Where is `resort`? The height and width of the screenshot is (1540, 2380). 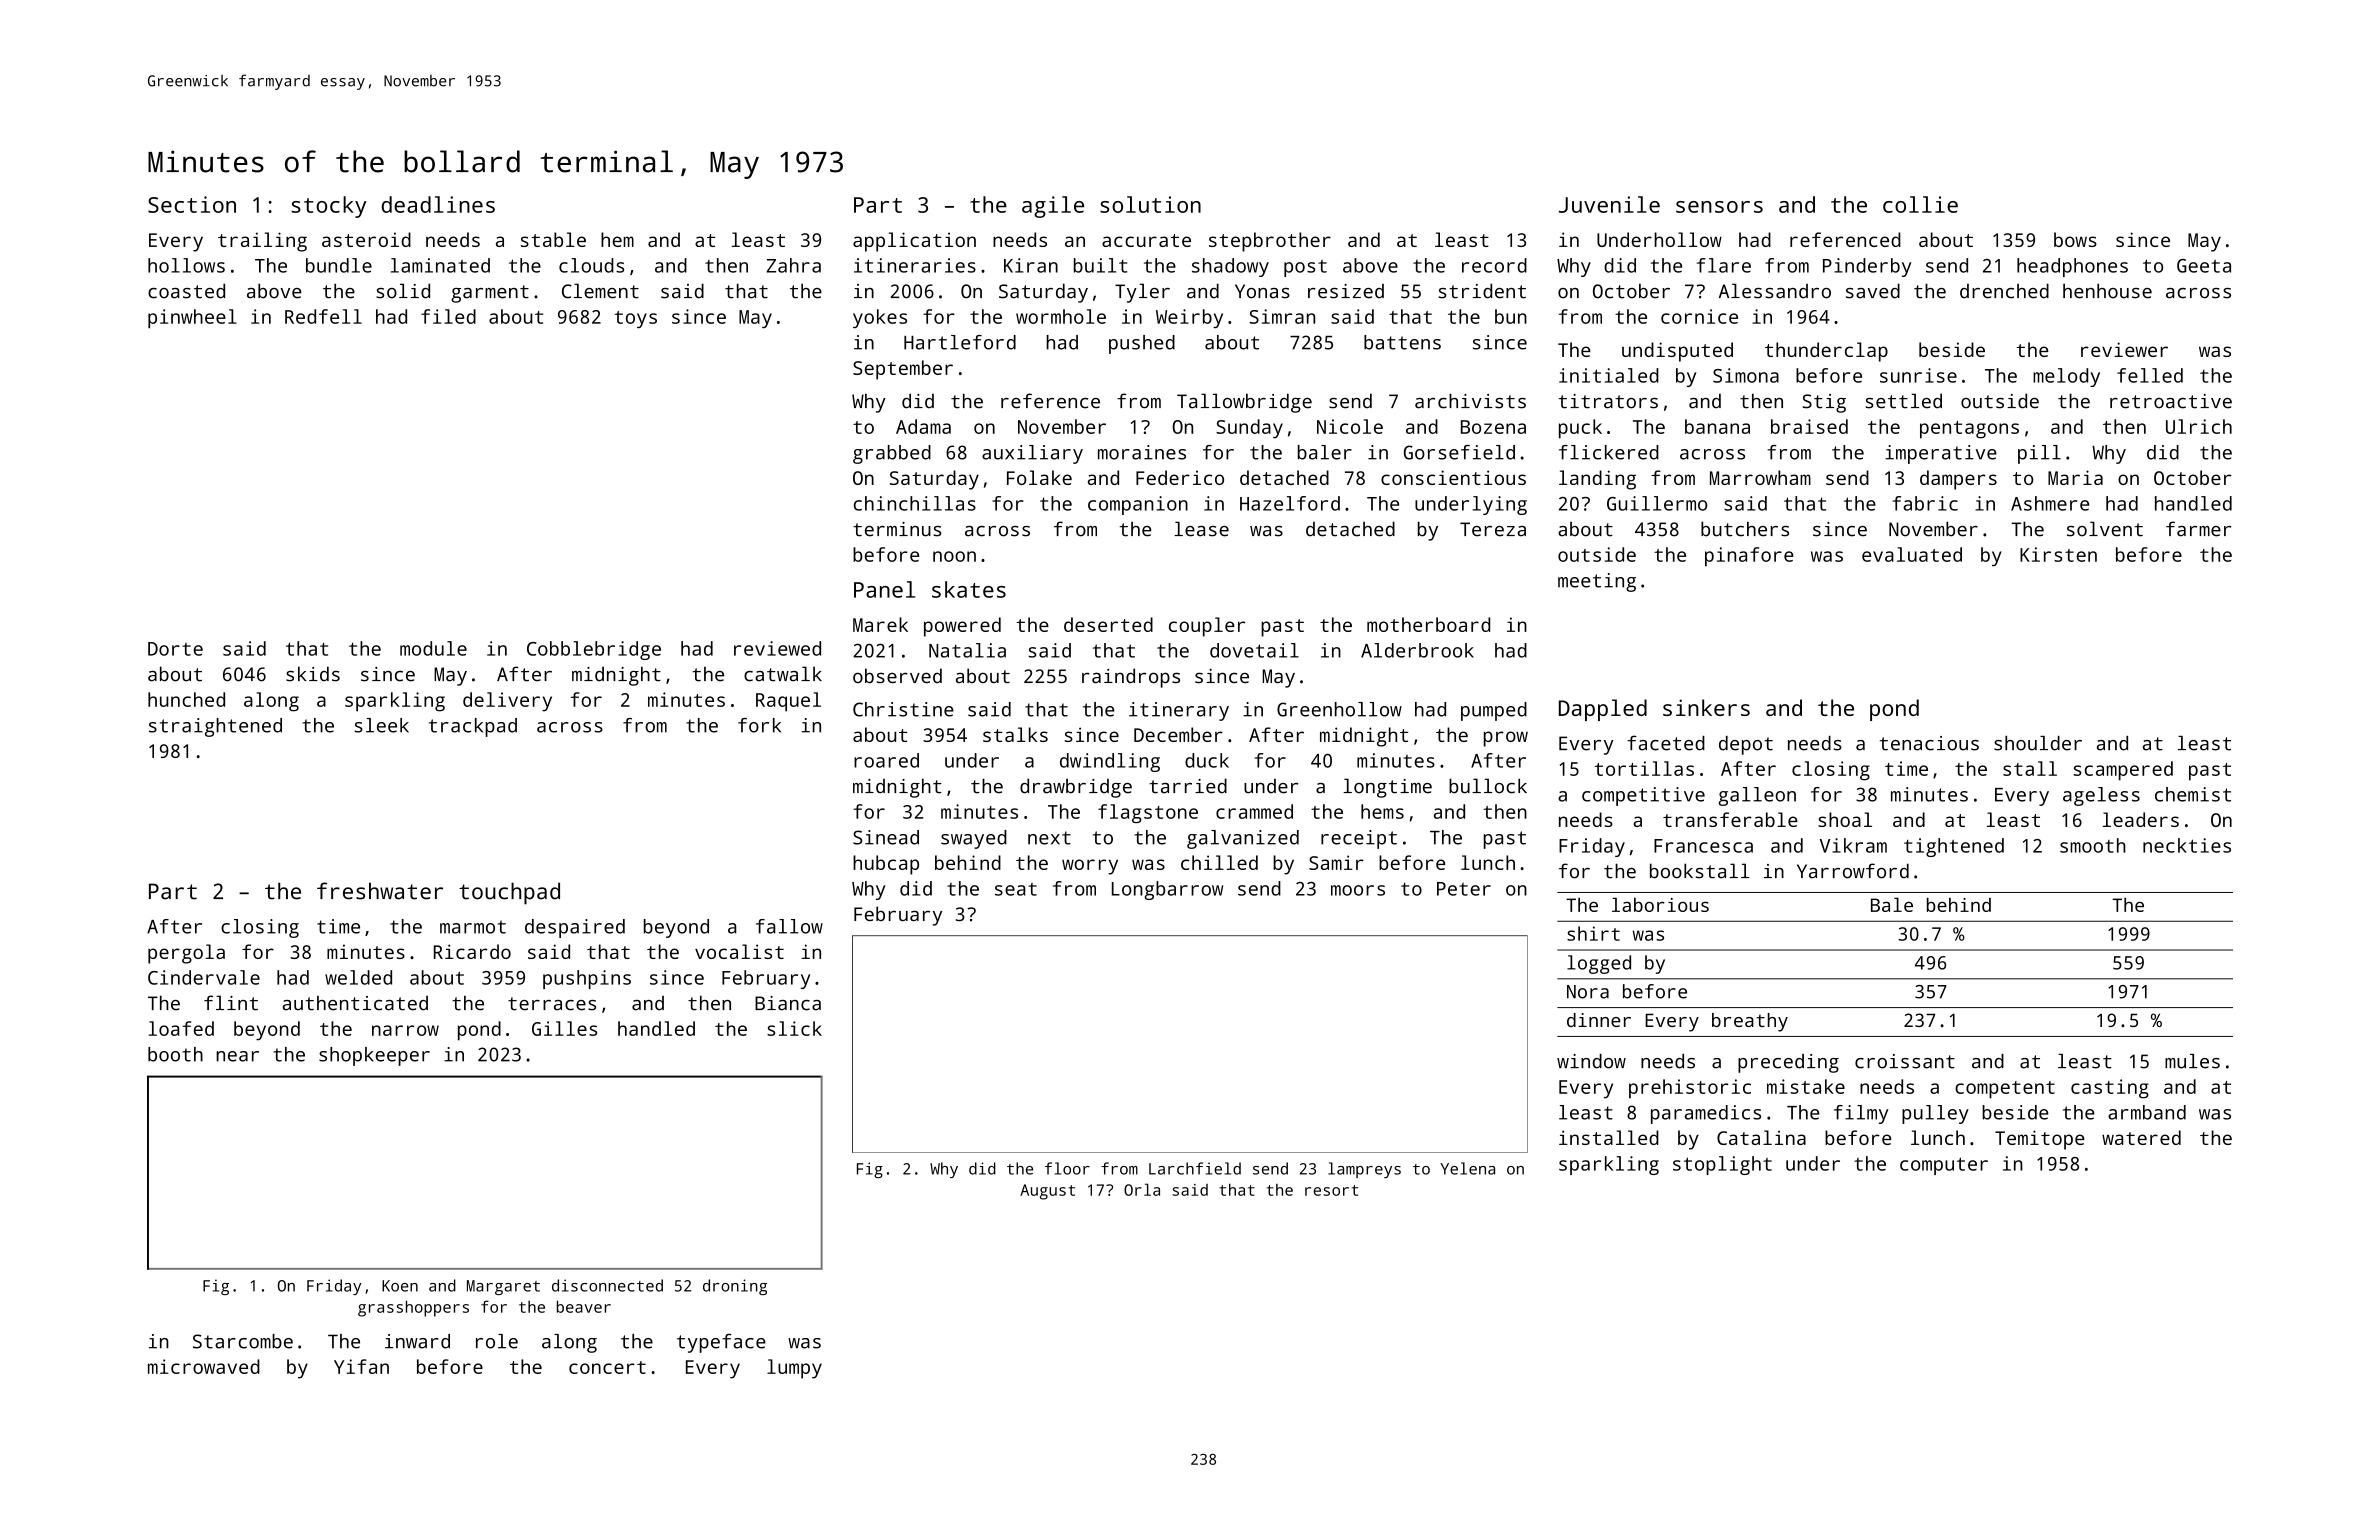 resort is located at coordinates (1331, 1190).
